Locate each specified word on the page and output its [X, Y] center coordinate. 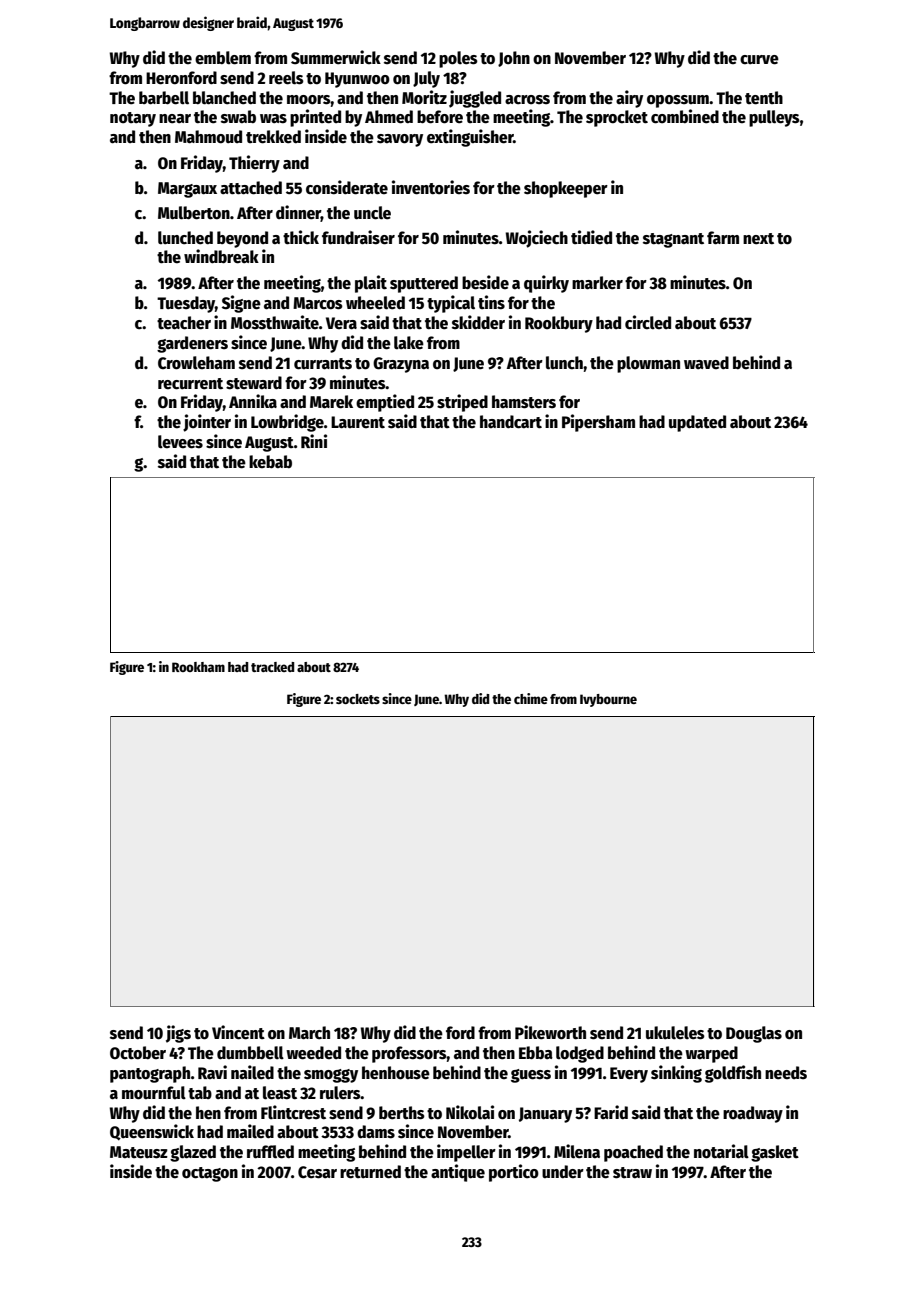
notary [133, 119]
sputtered [424, 284]
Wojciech [537, 239]
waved [706, 363]
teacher [184, 323]
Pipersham [598, 423]
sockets [358, 699]
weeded [313, 1053]
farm [723, 238]
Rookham [198, 667]
